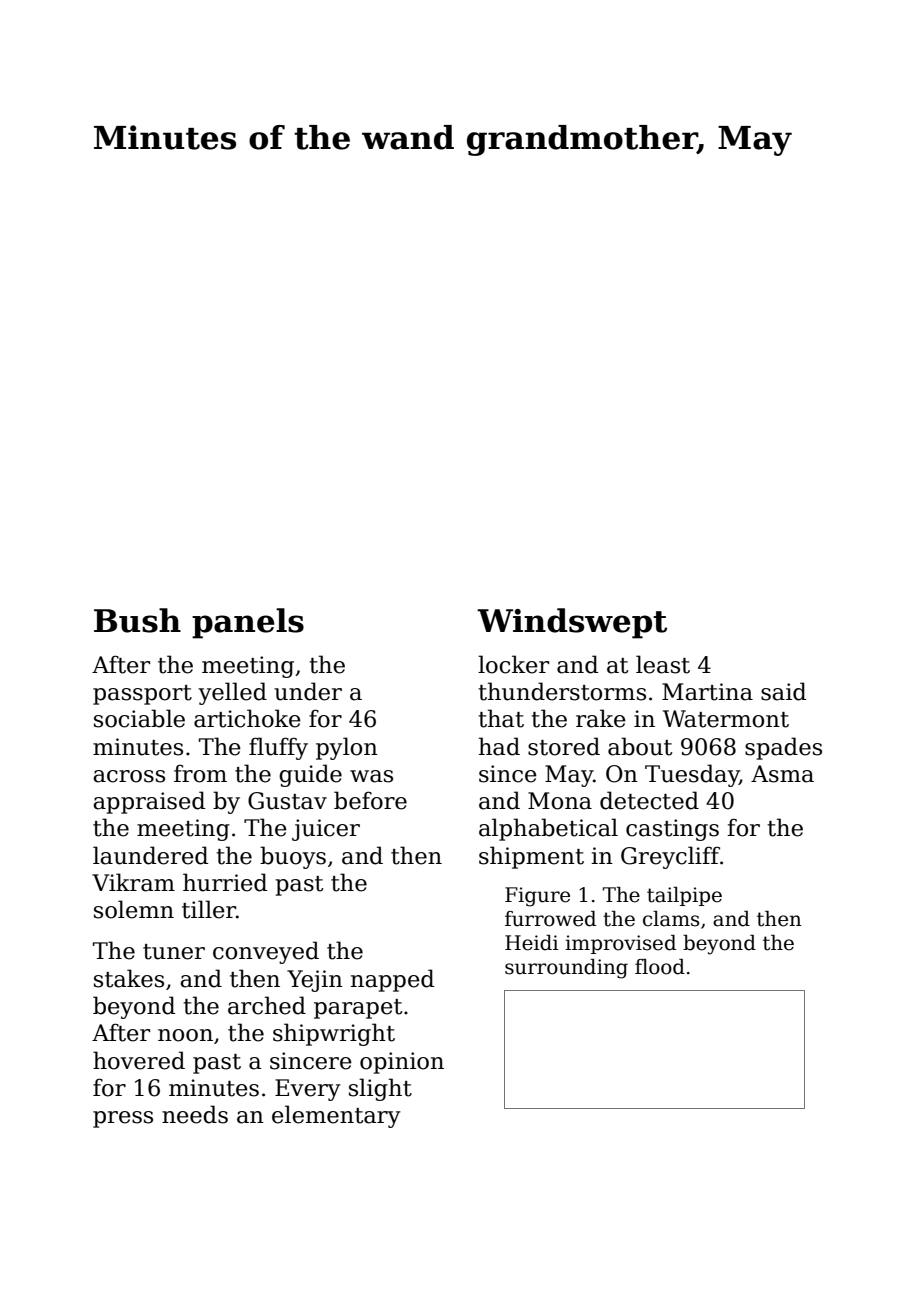 The width and height of the screenshot is (924, 1311). What do you see at coordinates (137, 620) in the screenshot?
I see `Bush` at bounding box center [137, 620].
